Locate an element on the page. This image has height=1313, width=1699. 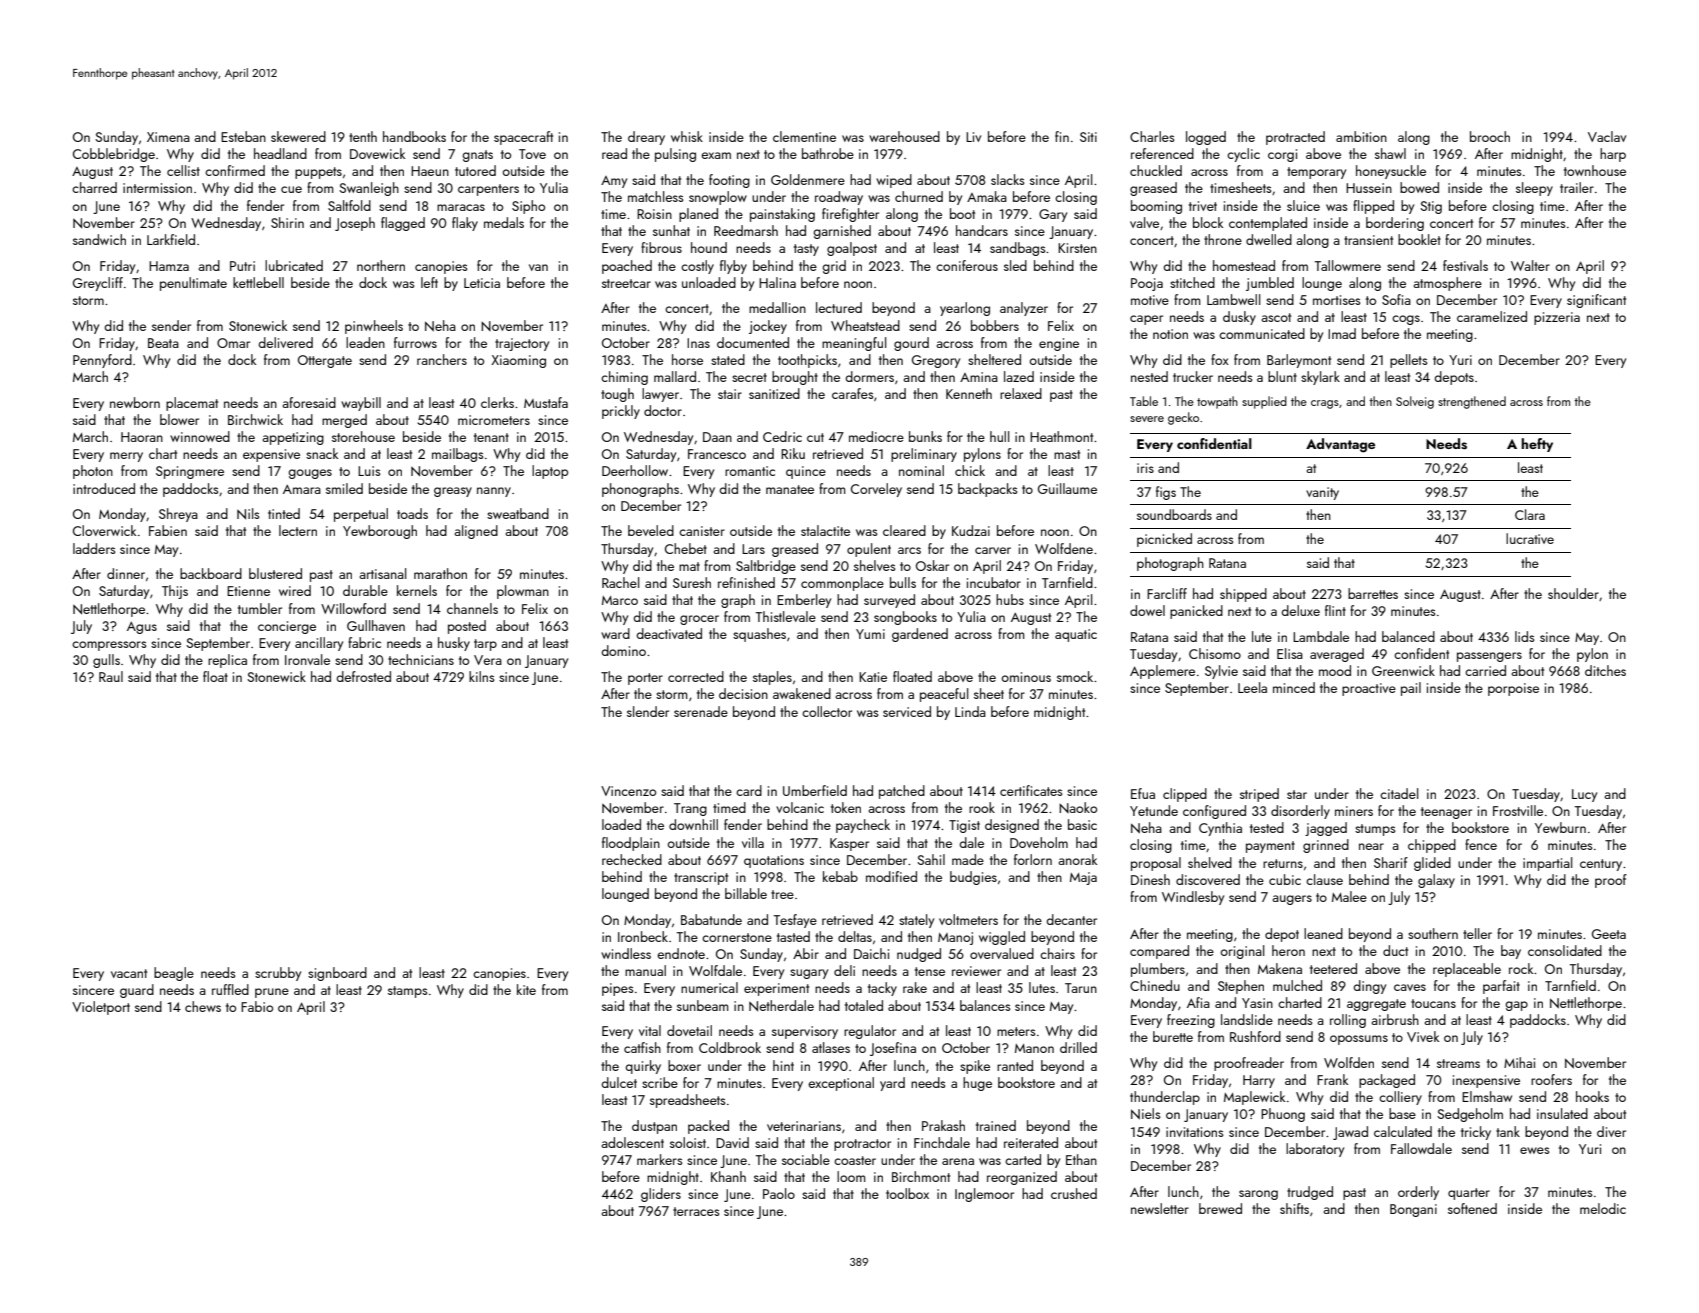
Ximena is located at coordinates (168, 137).
